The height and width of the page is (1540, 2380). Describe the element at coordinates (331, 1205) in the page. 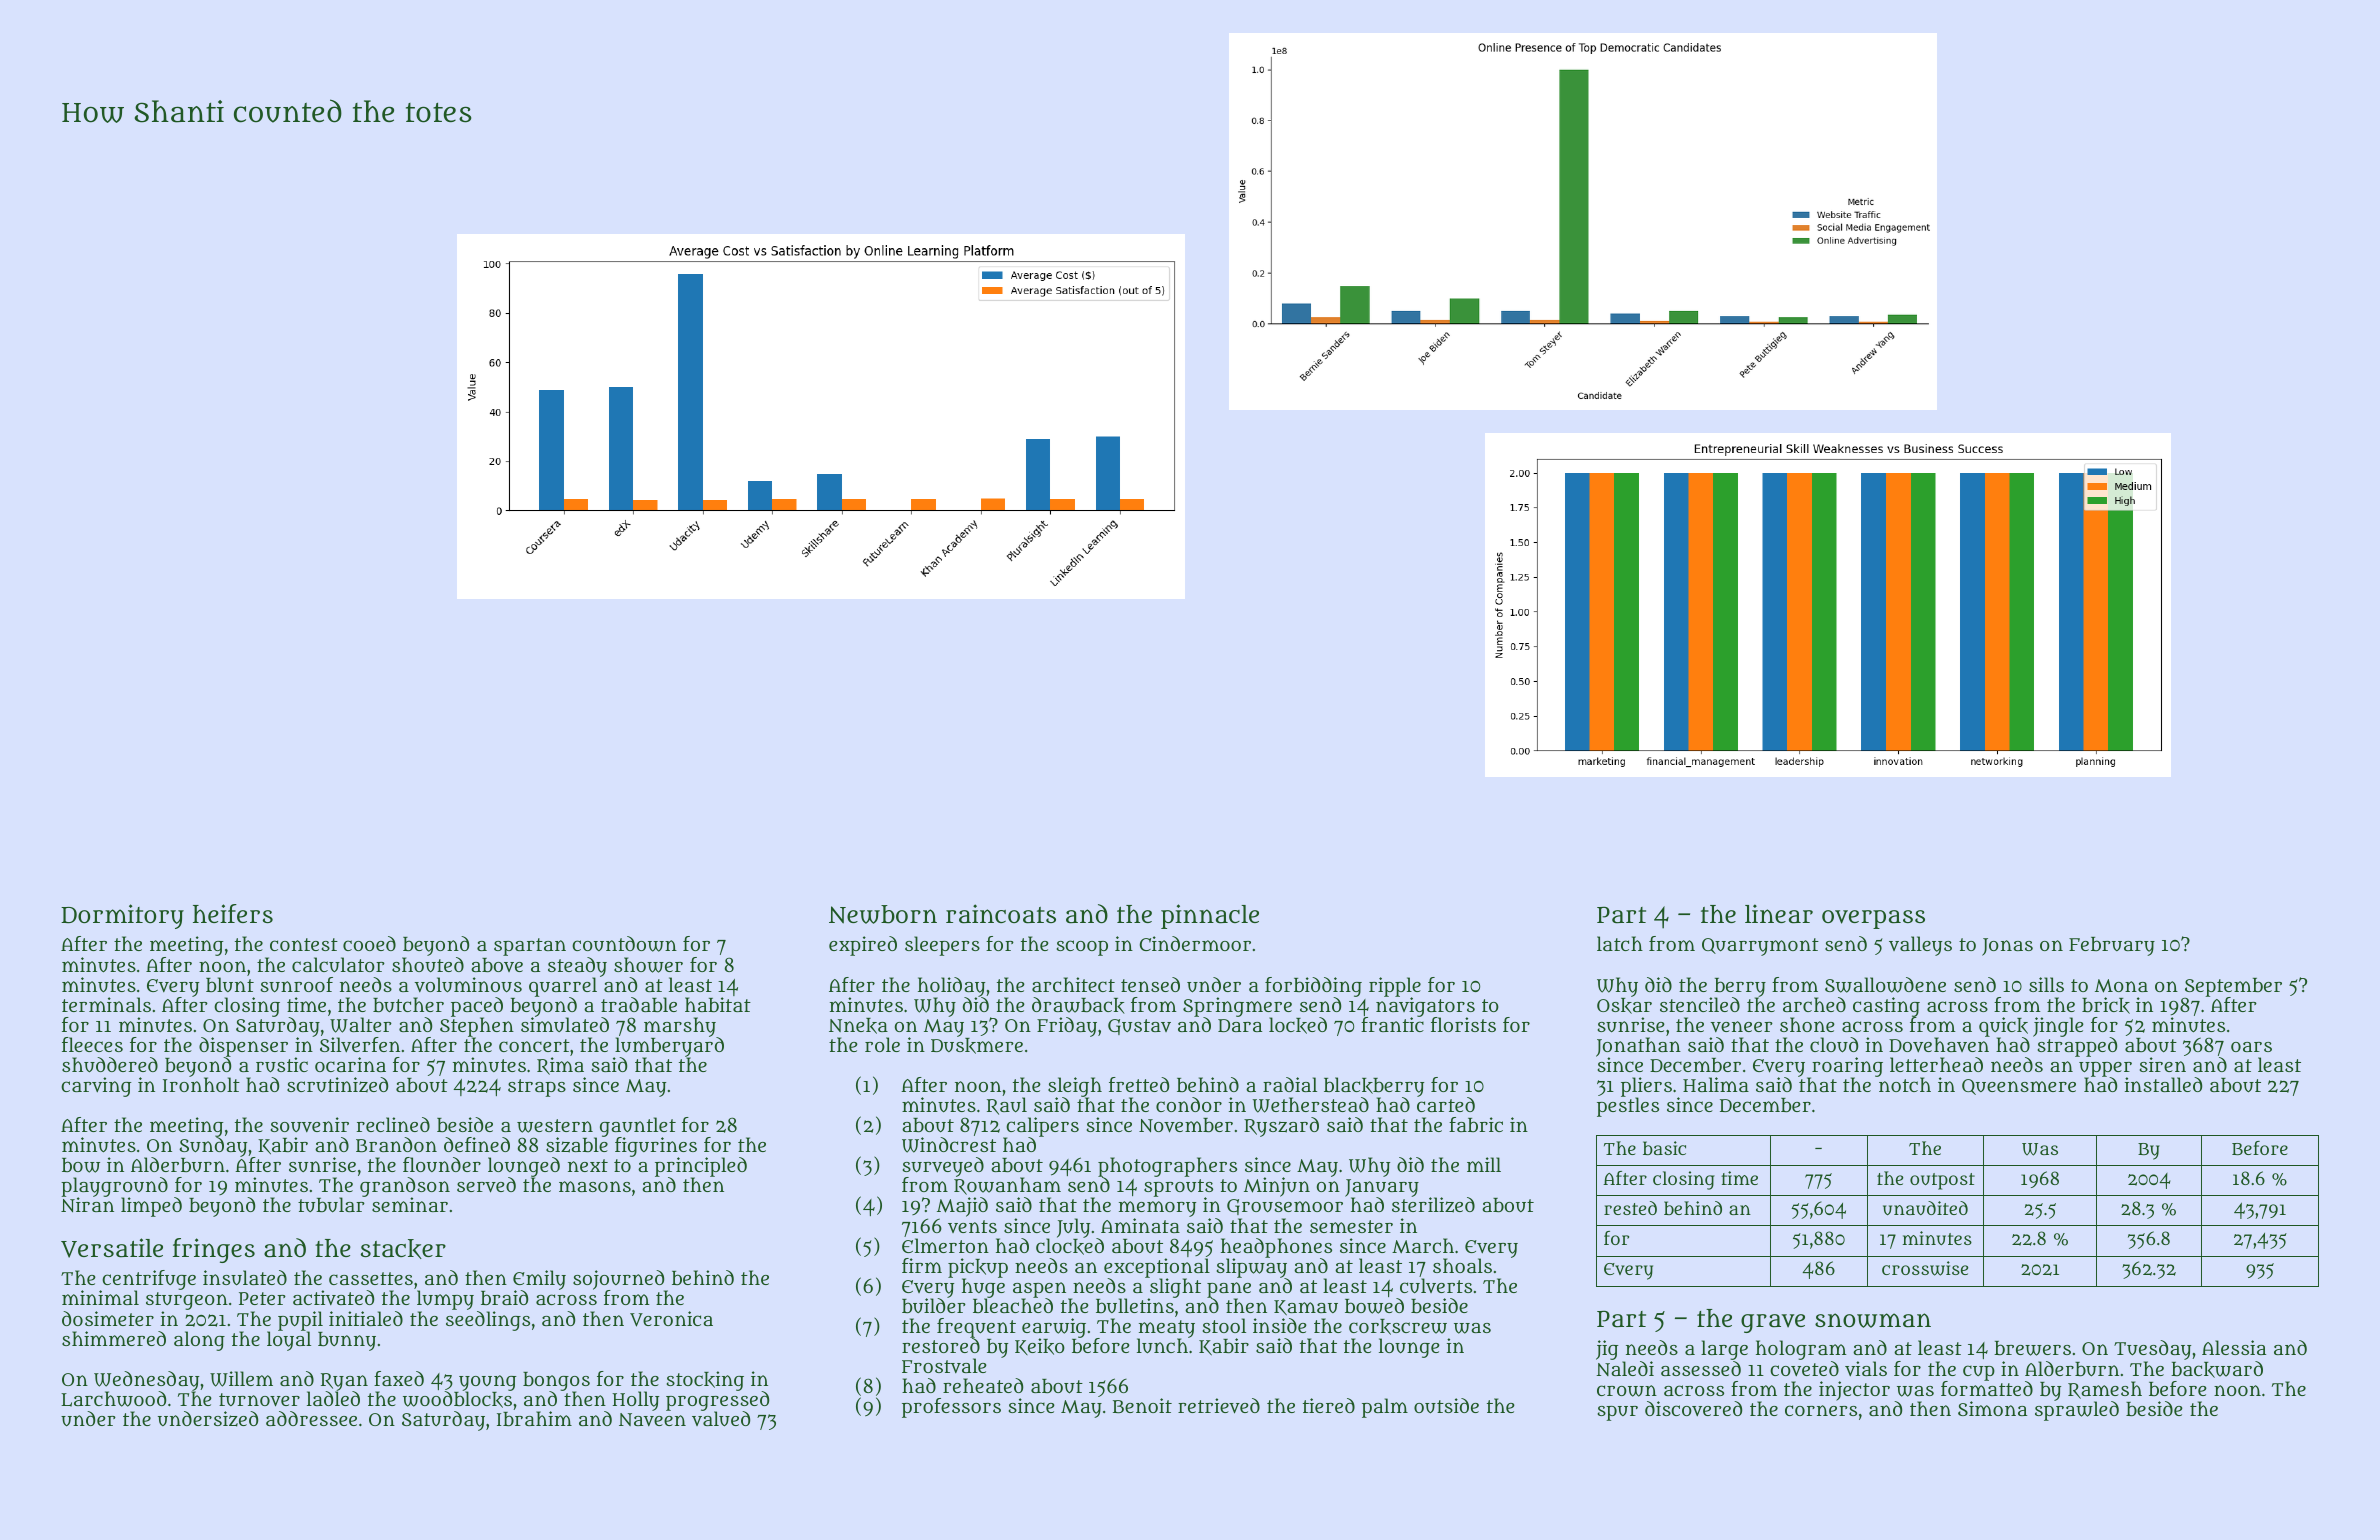

I see `tubular` at that location.
